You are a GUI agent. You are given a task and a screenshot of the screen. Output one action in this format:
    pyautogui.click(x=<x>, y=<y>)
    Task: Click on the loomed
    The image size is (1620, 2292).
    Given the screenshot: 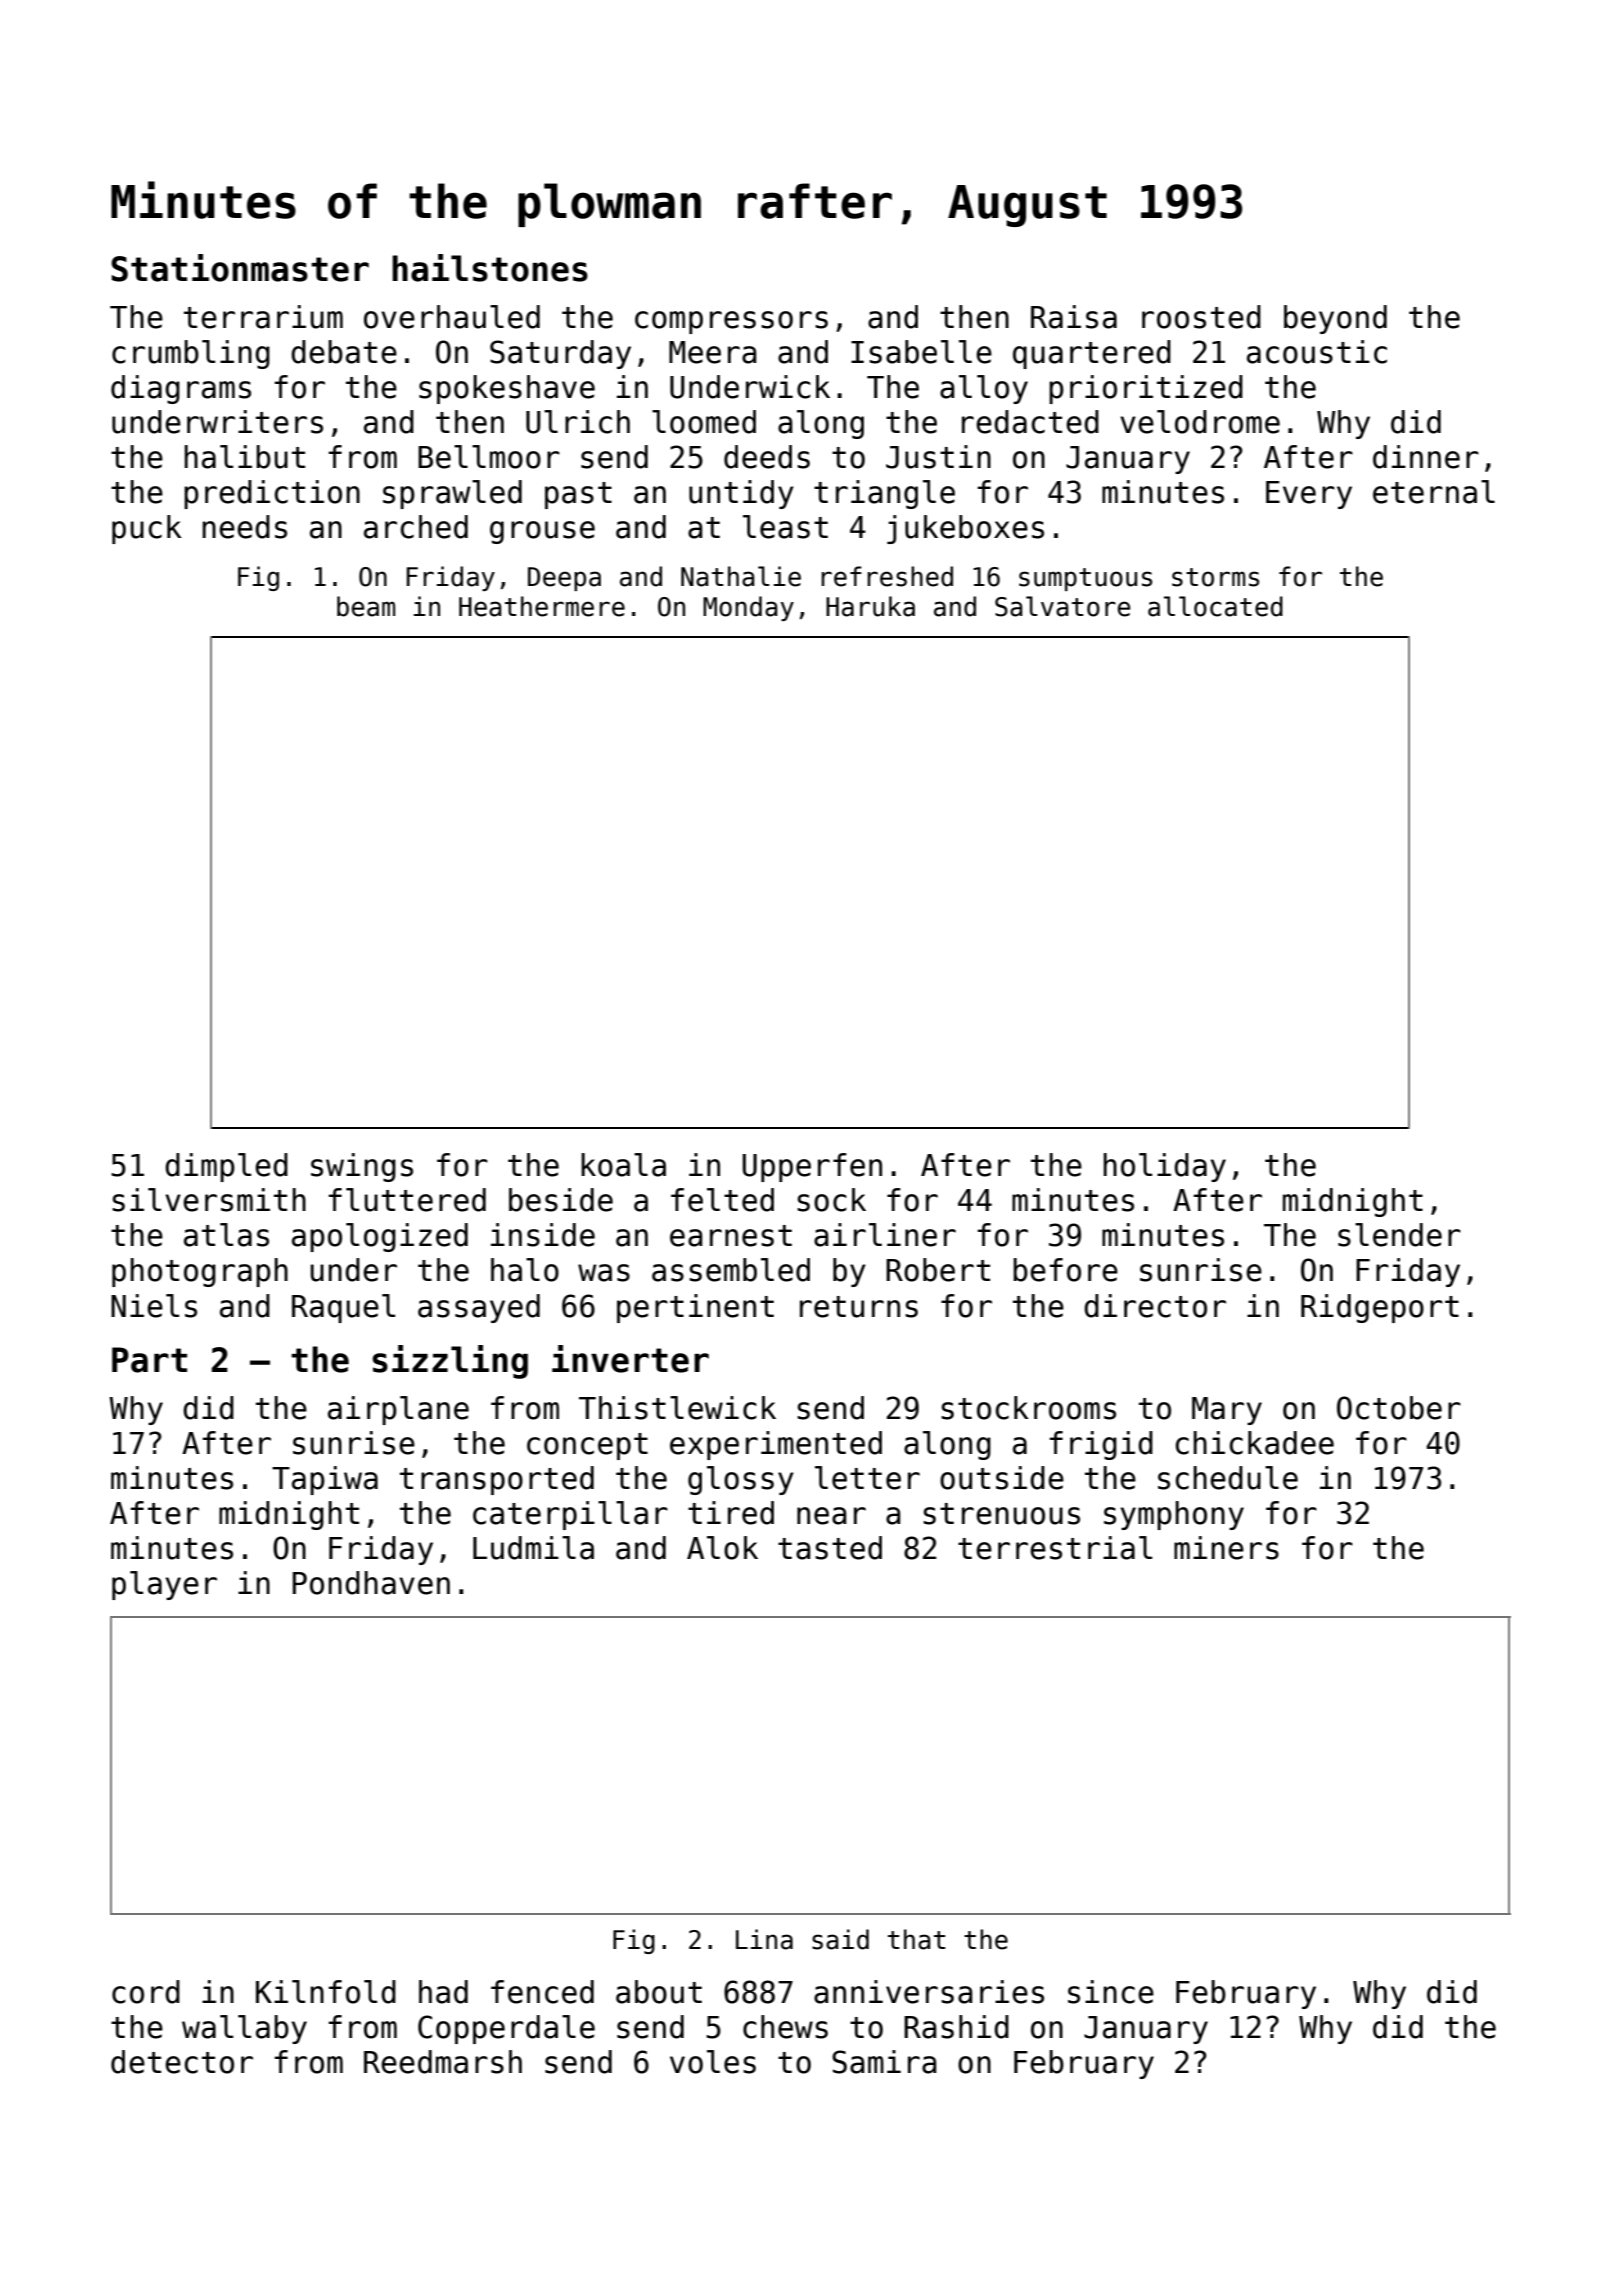 What is the action you would take?
    pyautogui.click(x=704, y=422)
